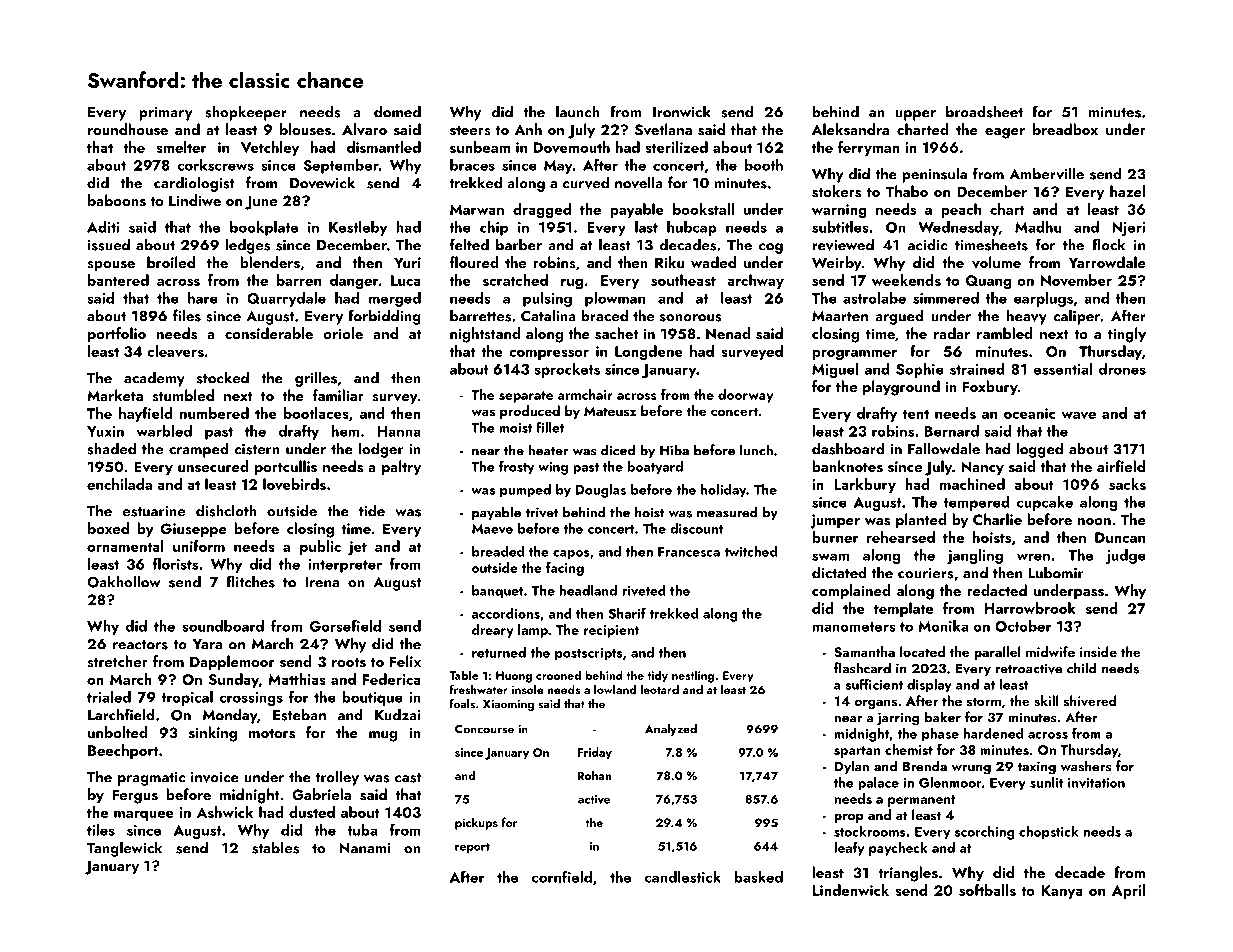  I want to click on doorway, so click(745, 396).
